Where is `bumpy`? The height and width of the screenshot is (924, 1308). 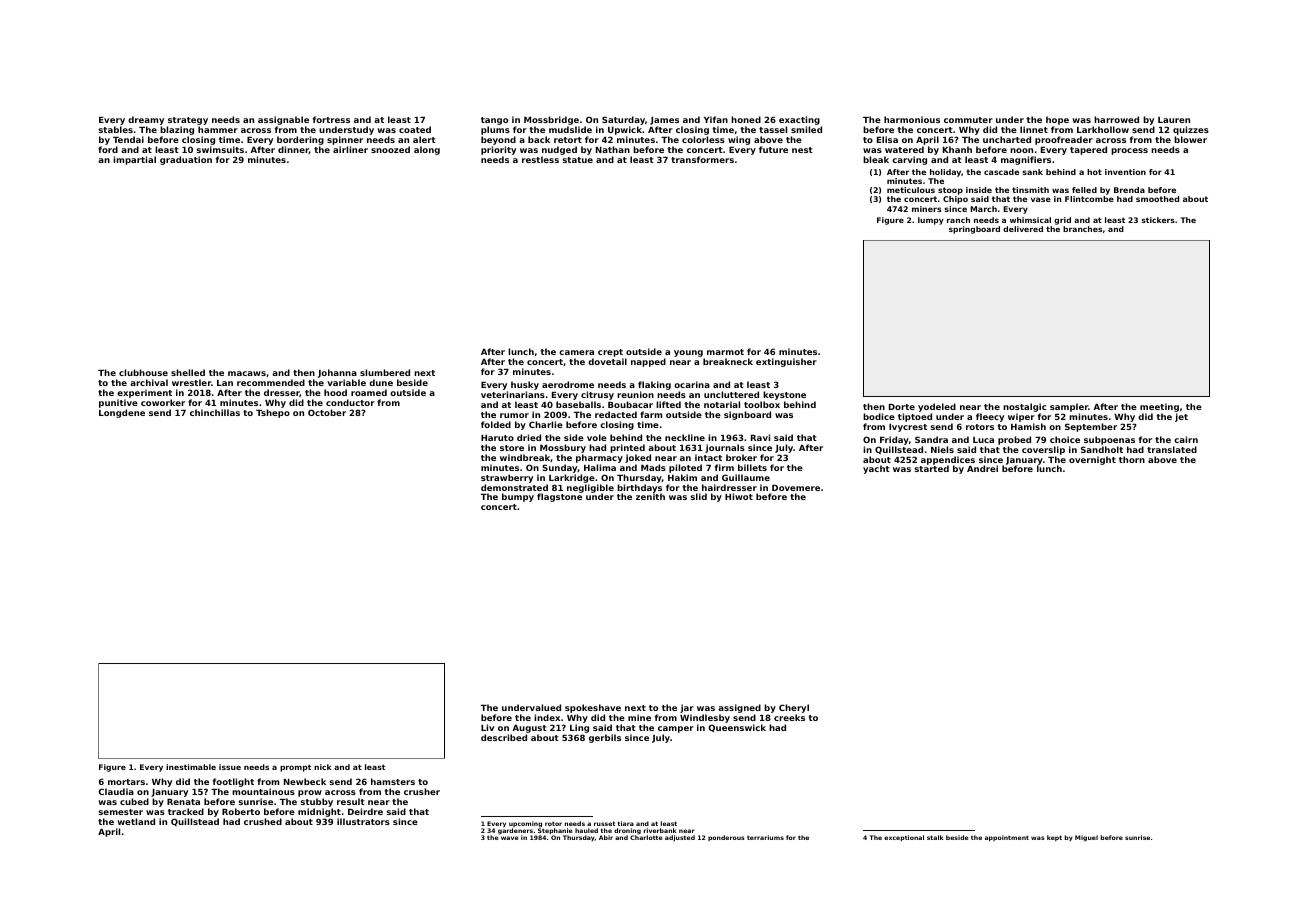
bumpy is located at coordinates (518, 497).
